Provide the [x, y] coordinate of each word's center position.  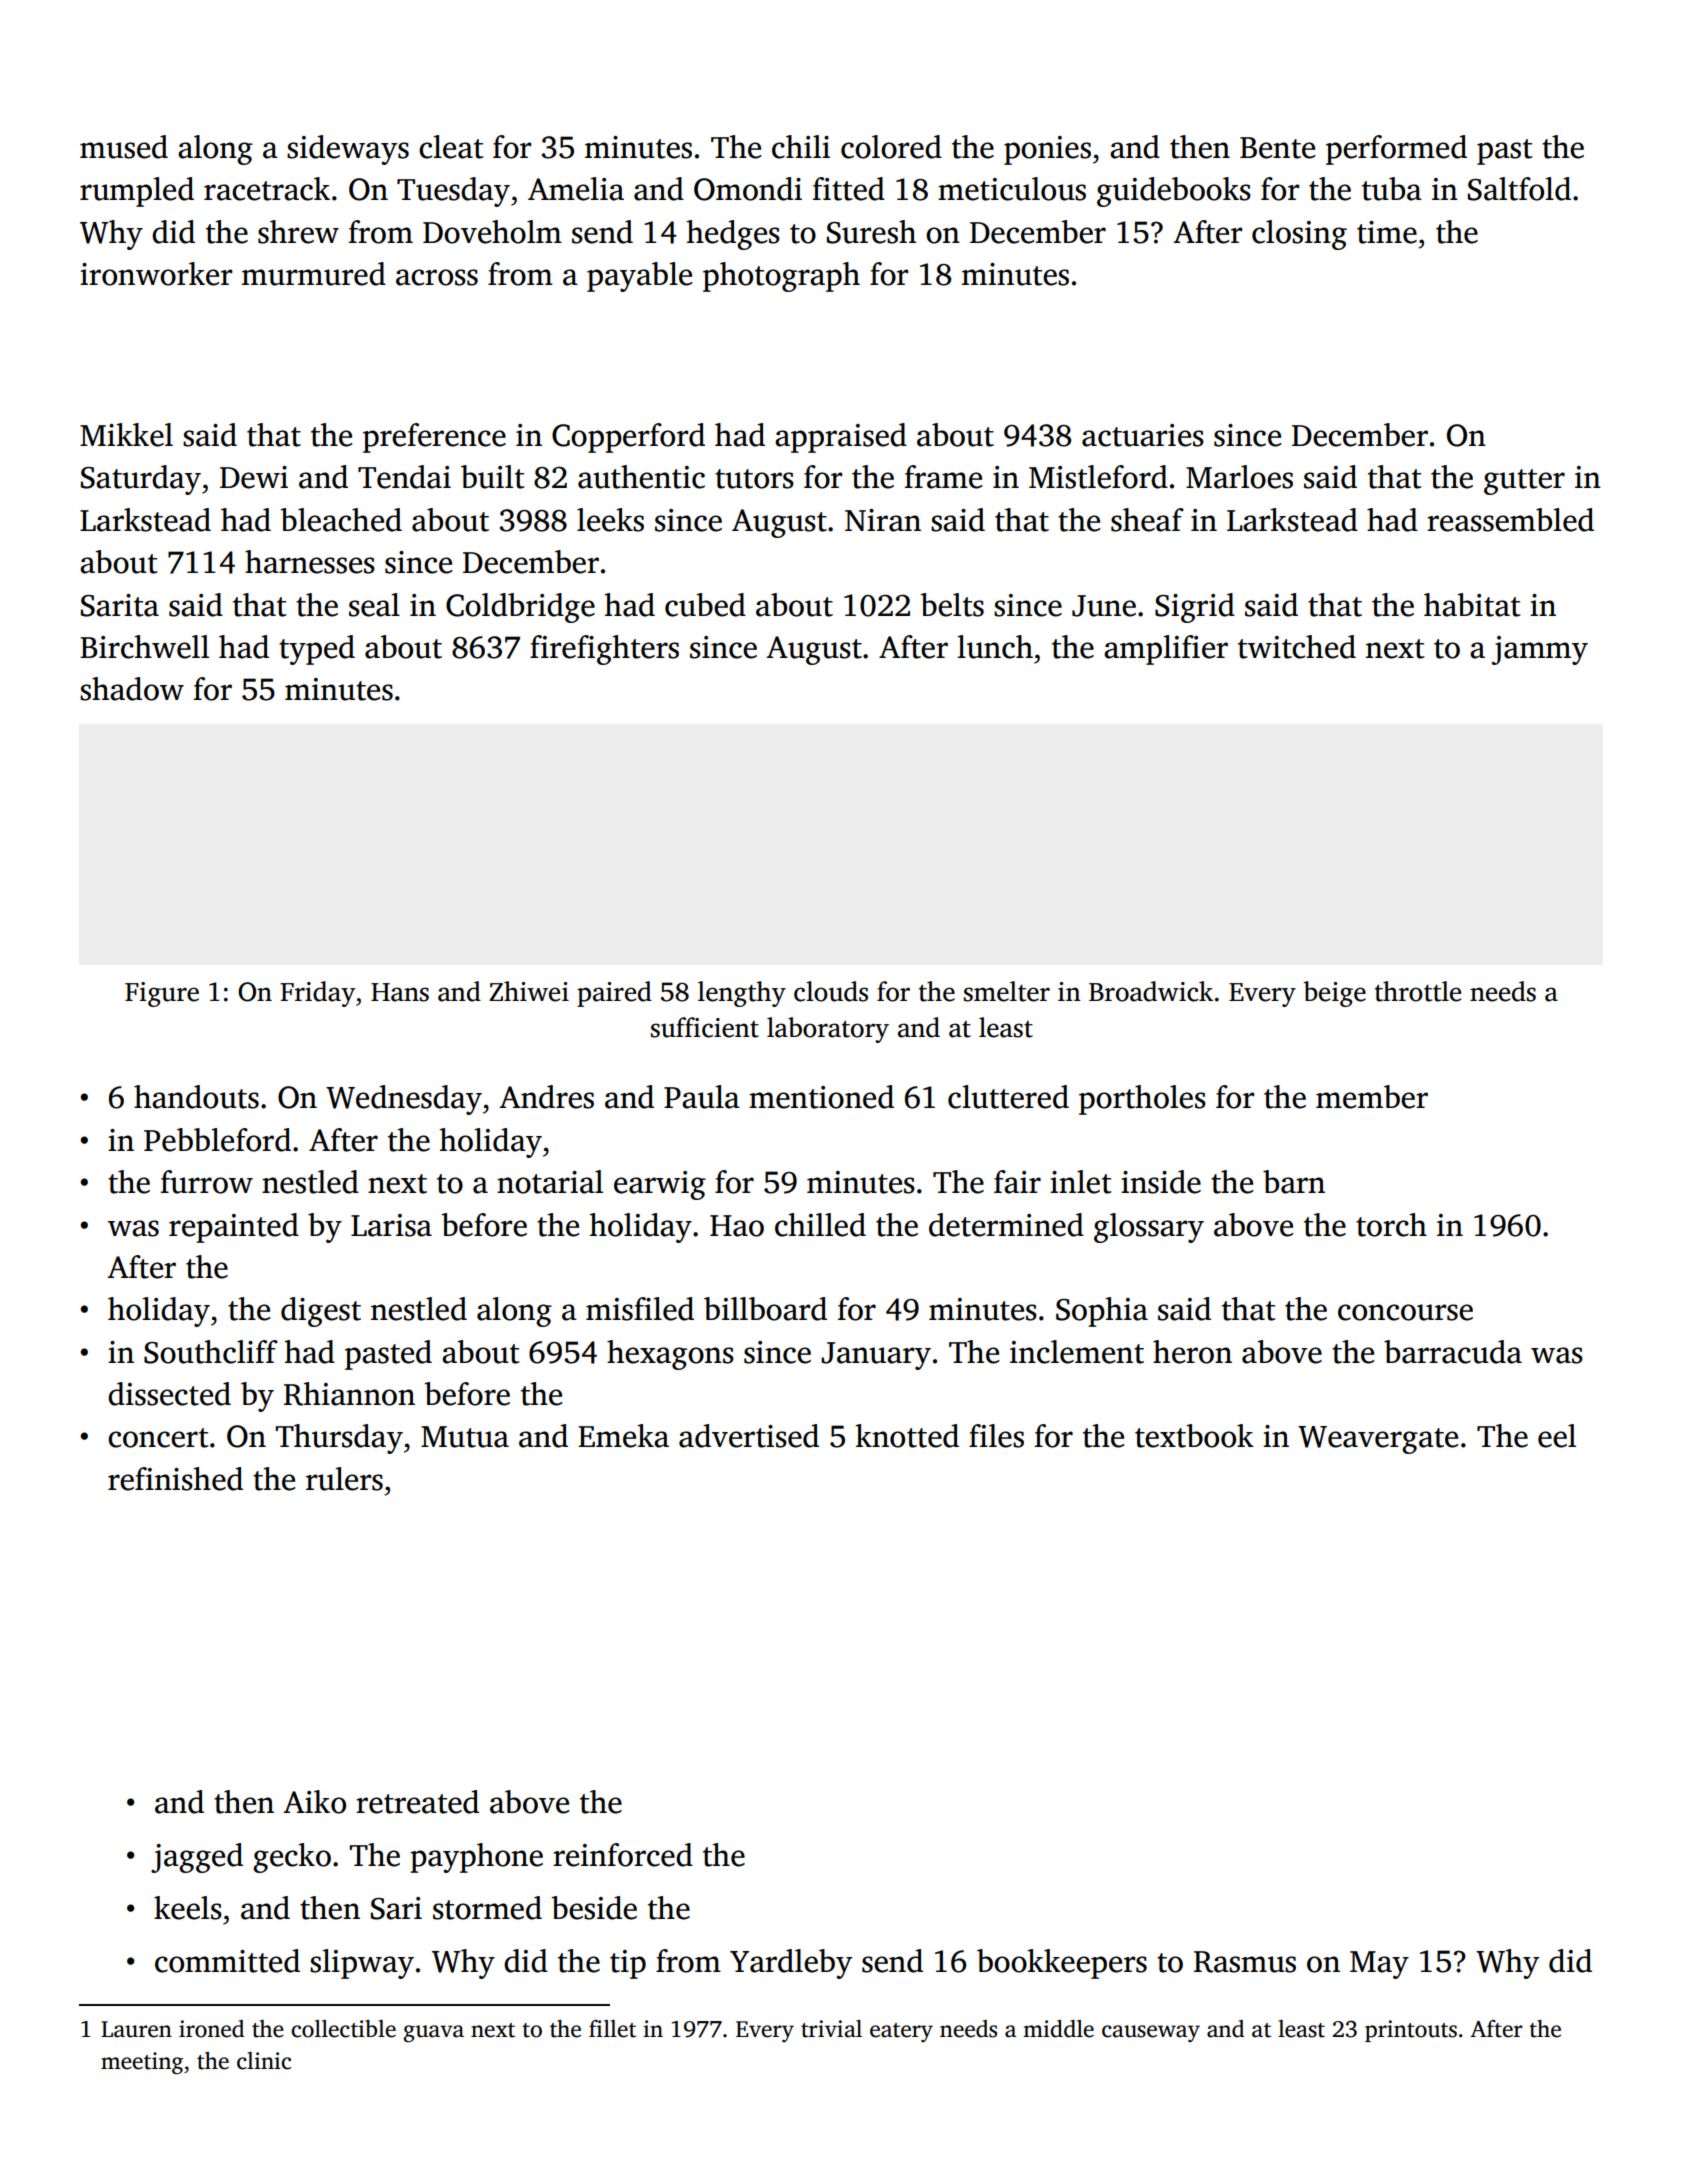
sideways [348, 150]
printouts [1411, 2031]
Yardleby [791, 1964]
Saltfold [1519, 189]
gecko [292, 1858]
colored [891, 147]
